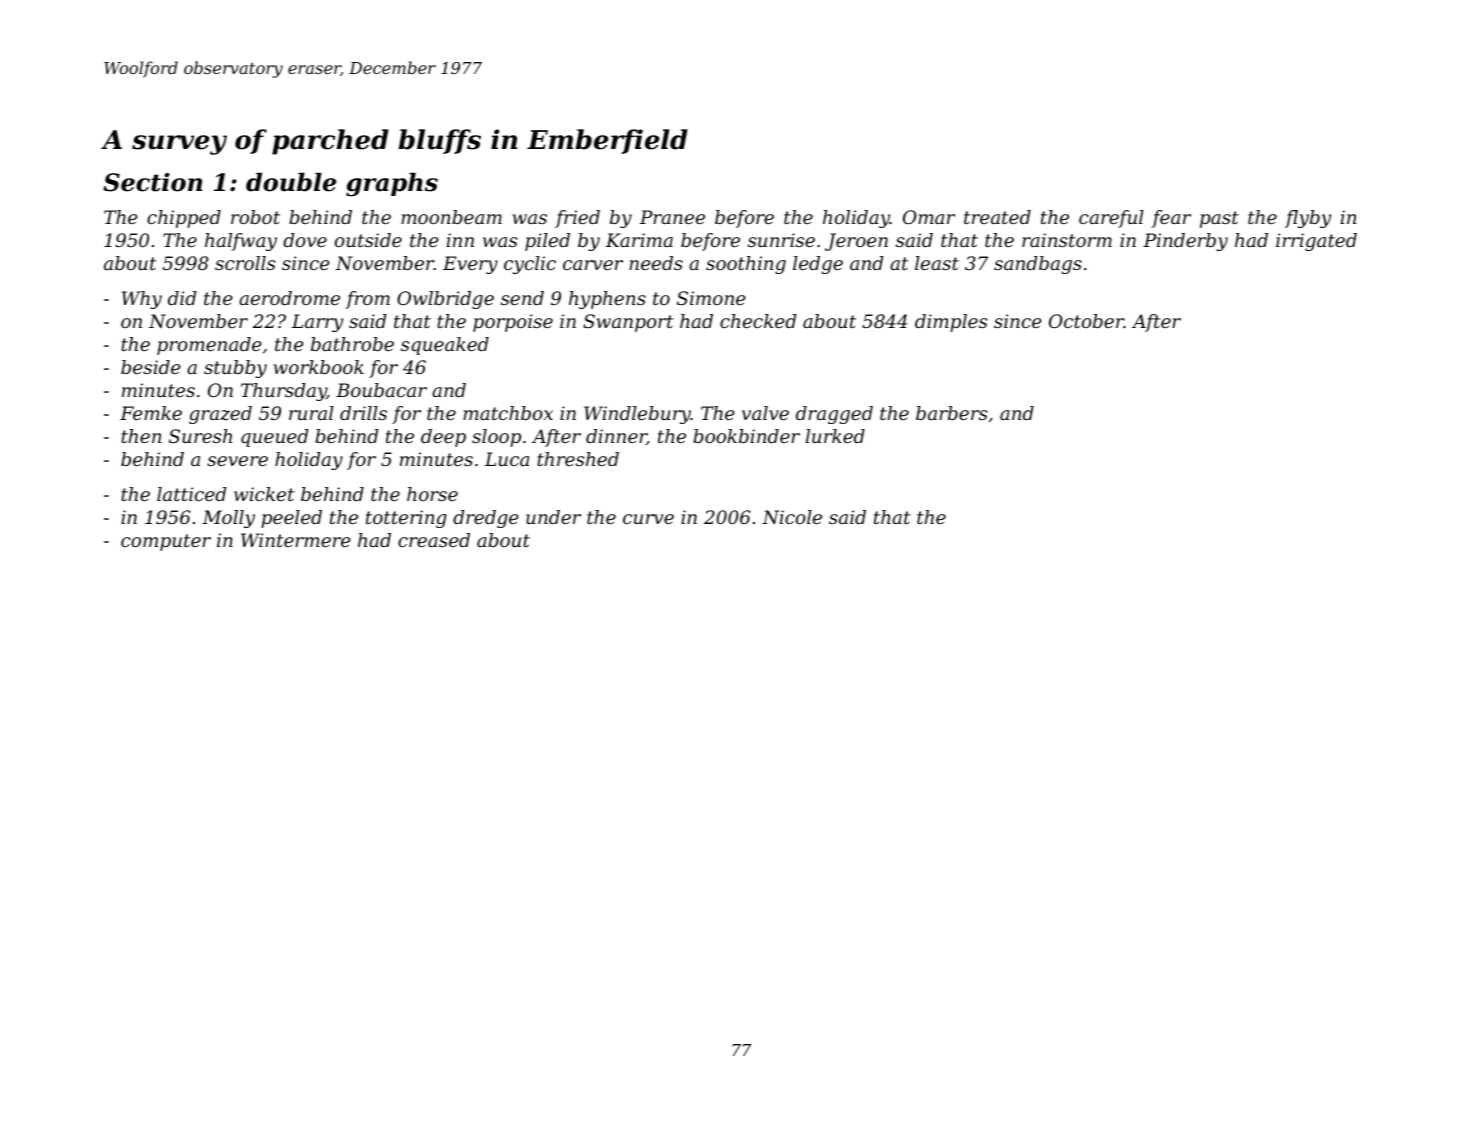  Describe the element at coordinates (929, 217) in the screenshot. I see `Omar` at that location.
